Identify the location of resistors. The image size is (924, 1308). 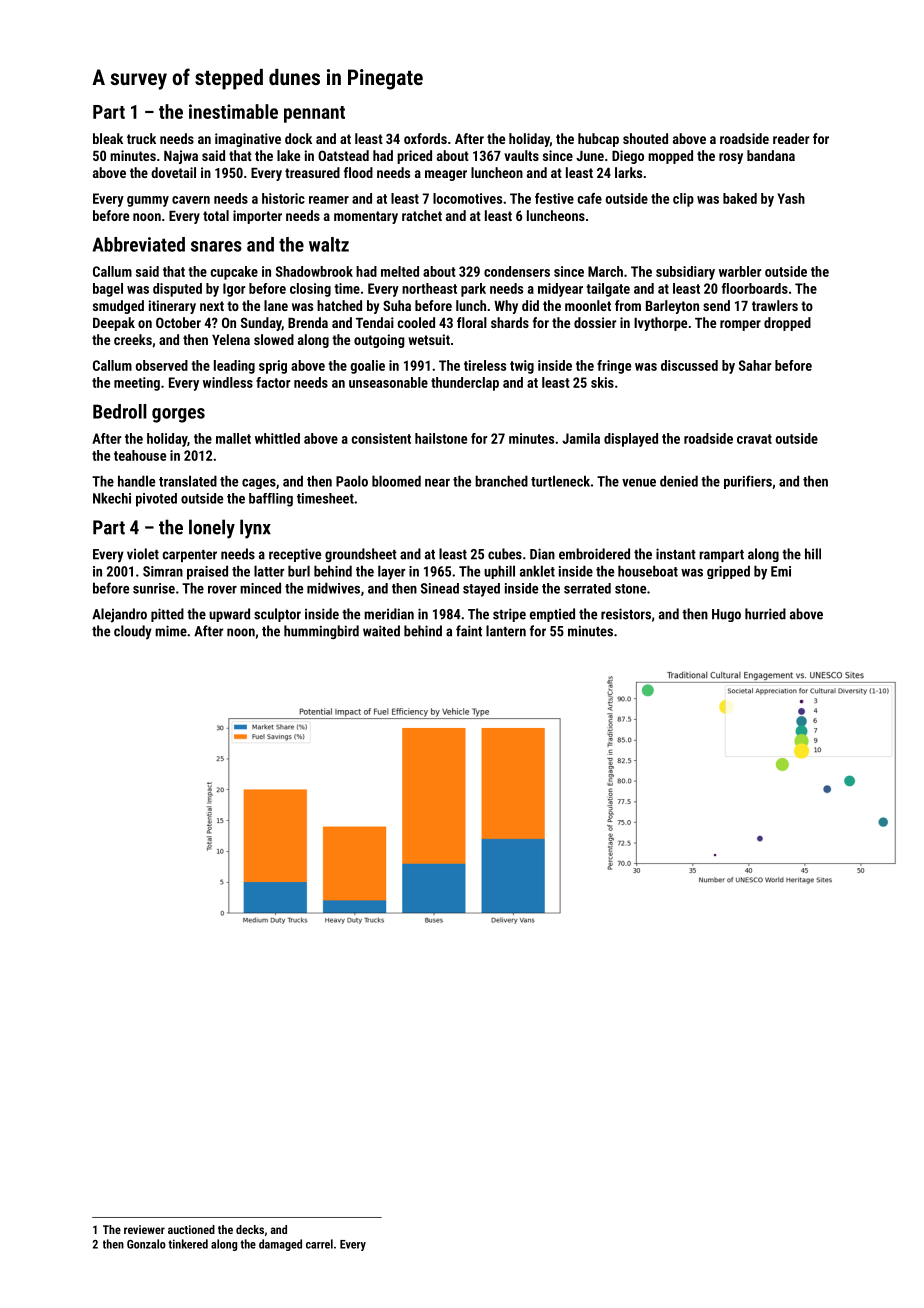
(626, 614).
